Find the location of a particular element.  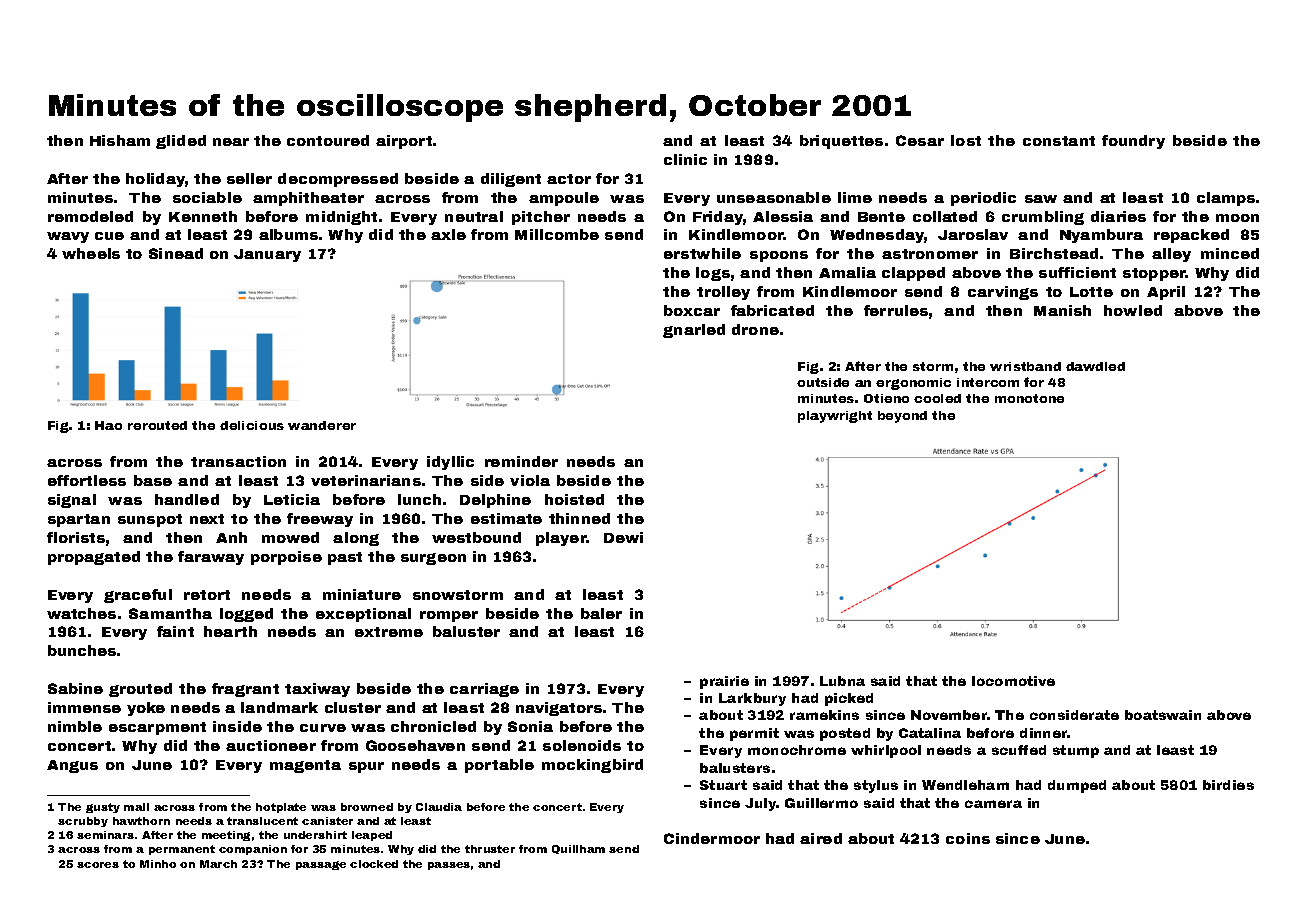

prairie is located at coordinates (724, 682).
